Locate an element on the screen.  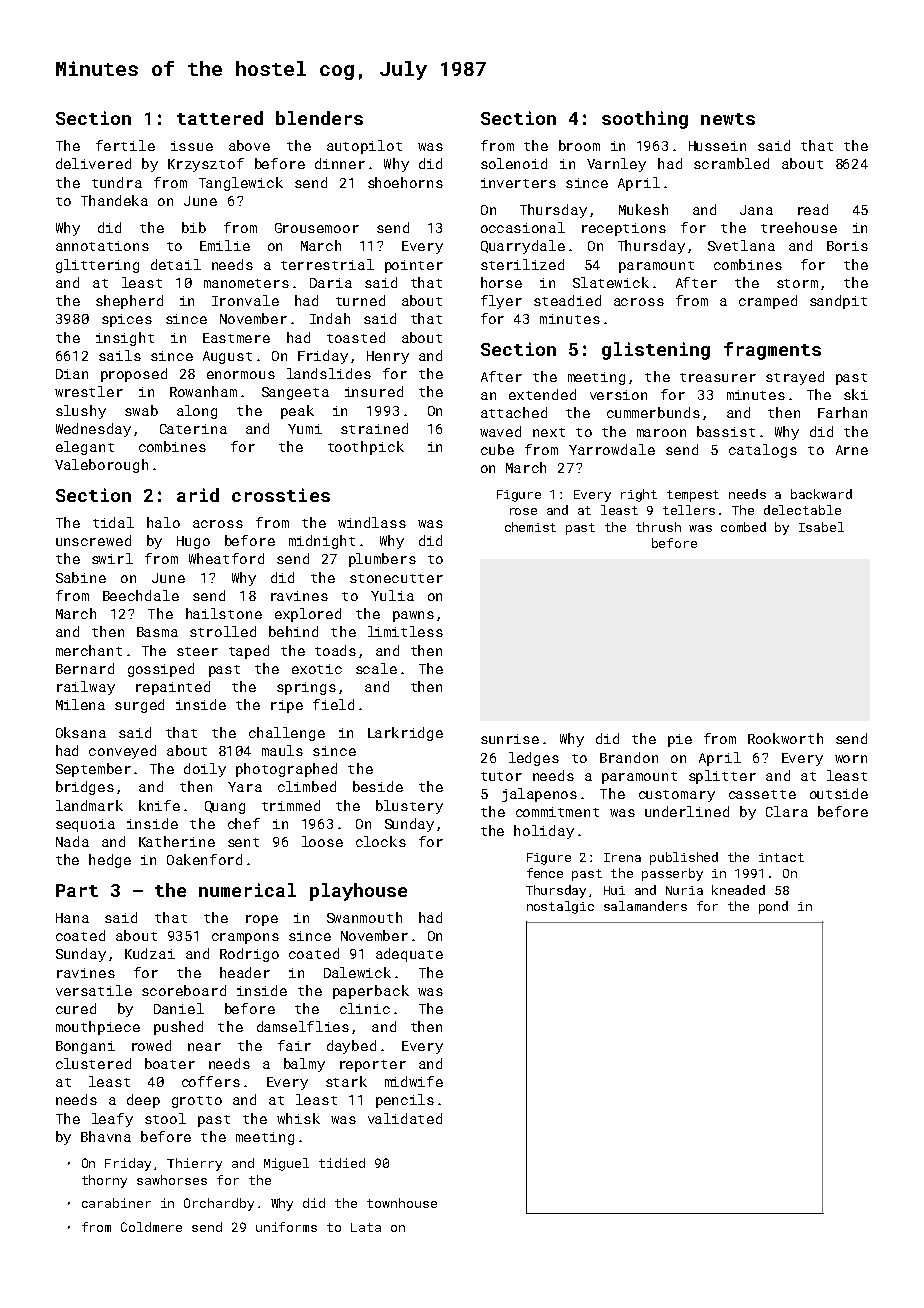
pond is located at coordinates (773, 907).
